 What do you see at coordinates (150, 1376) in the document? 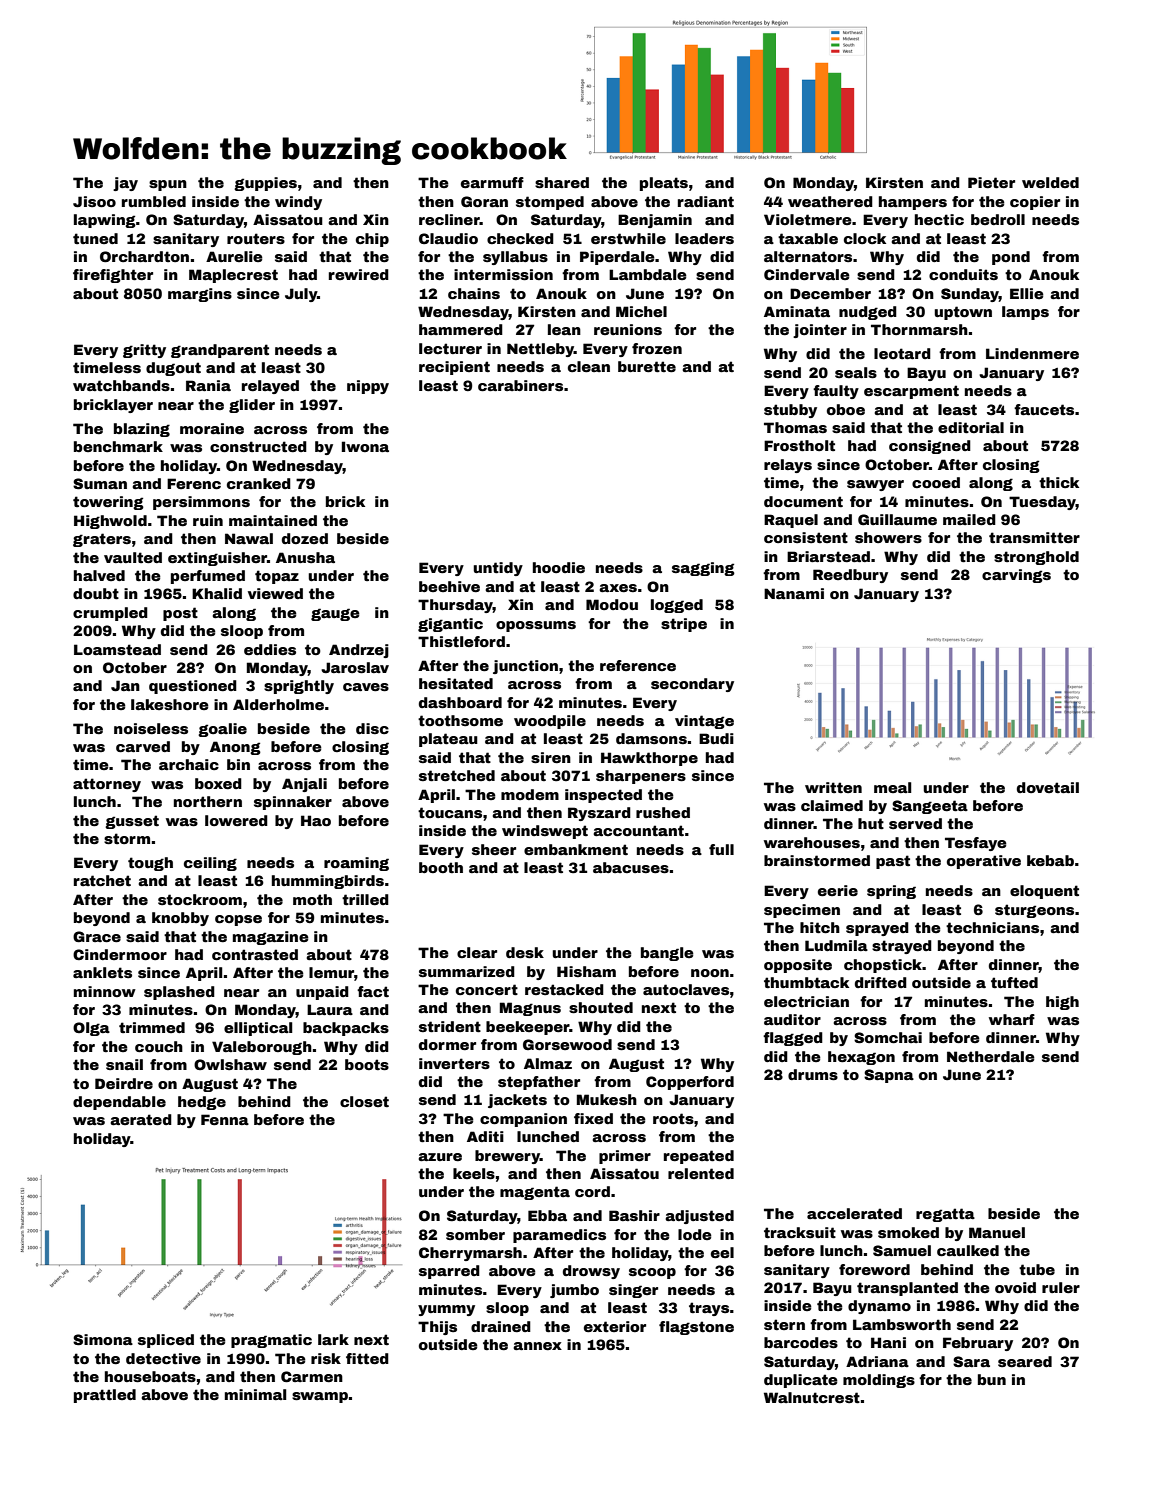
I see `houseboats` at bounding box center [150, 1376].
